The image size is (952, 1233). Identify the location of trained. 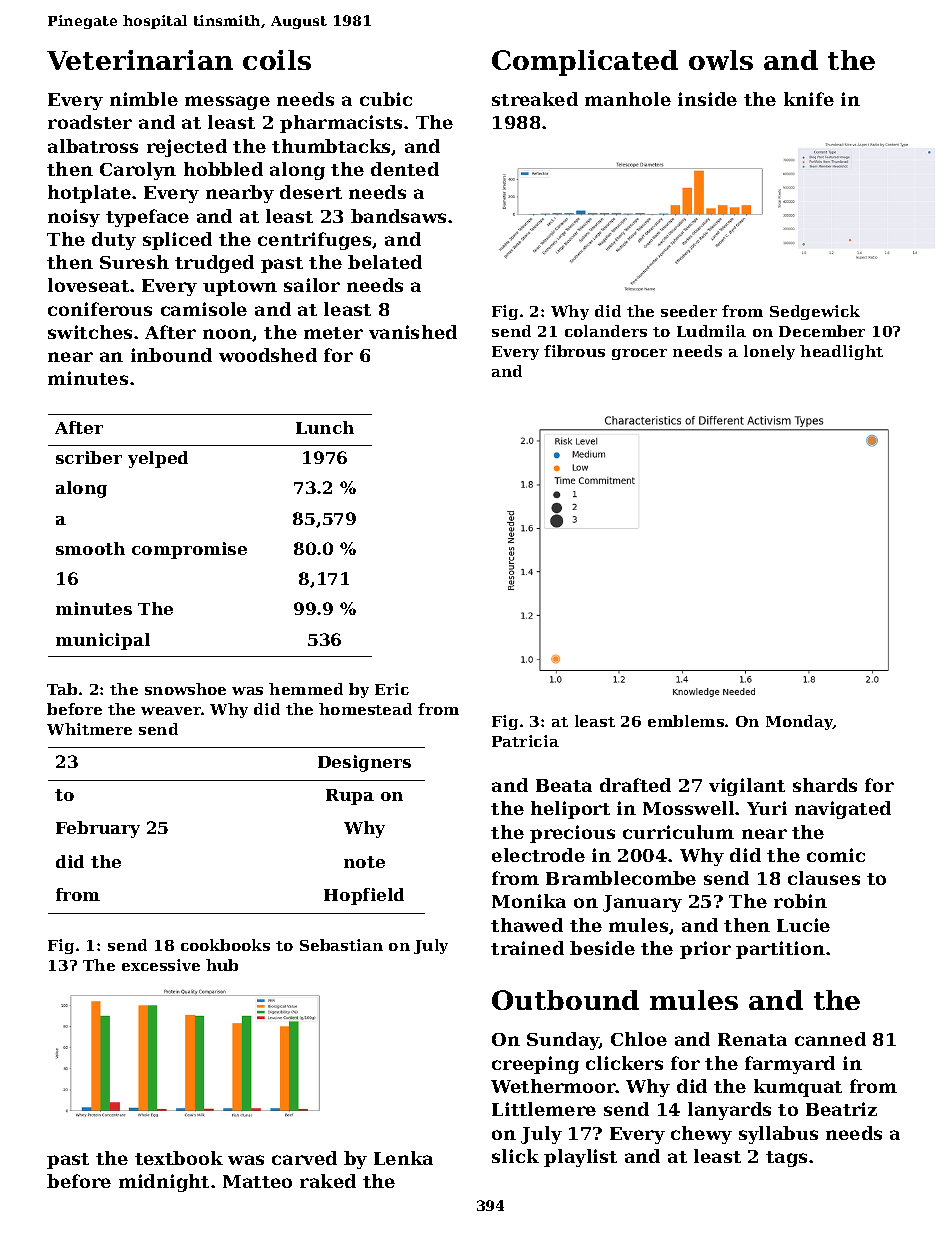
(527, 948).
